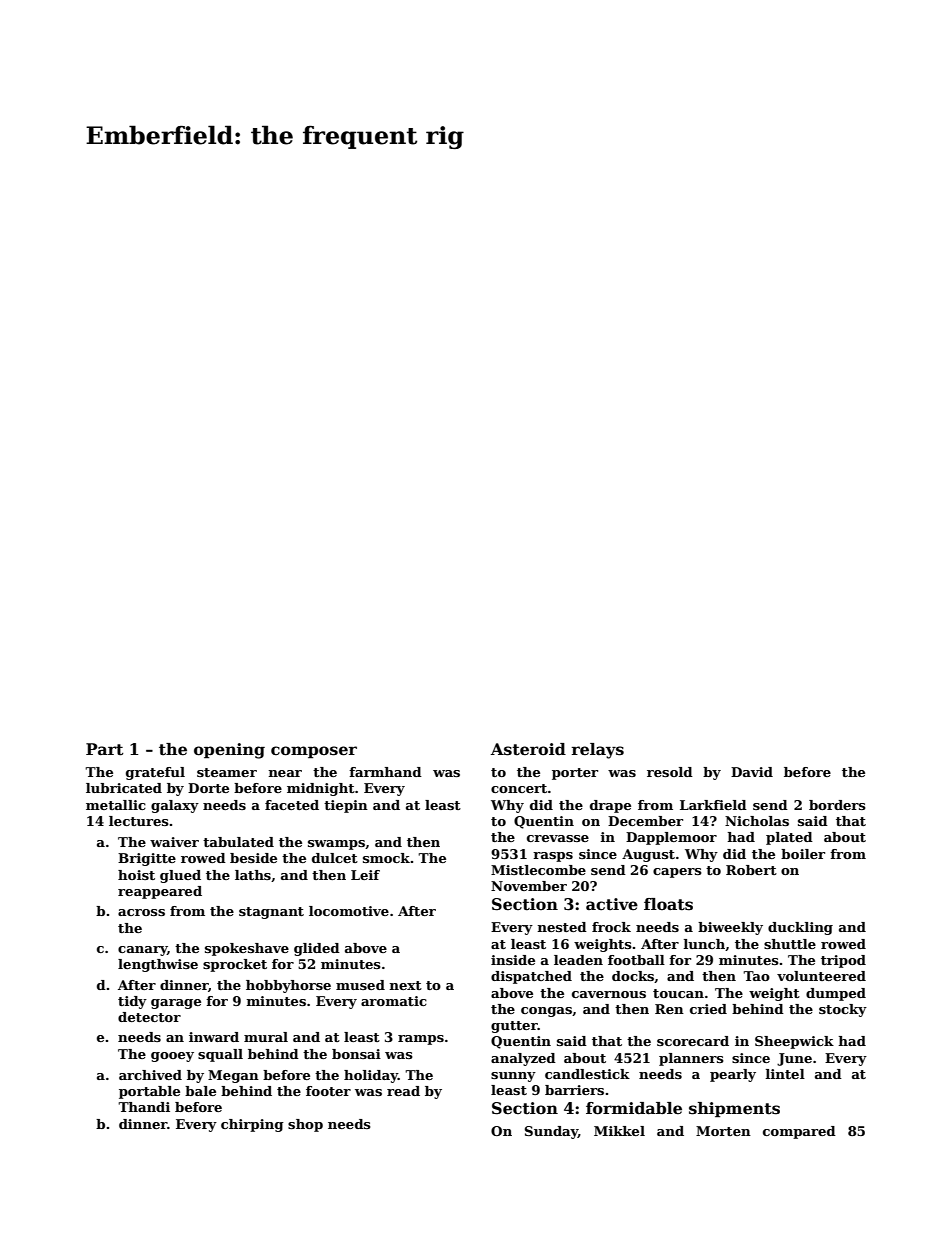  I want to click on faceted, so click(292, 805).
